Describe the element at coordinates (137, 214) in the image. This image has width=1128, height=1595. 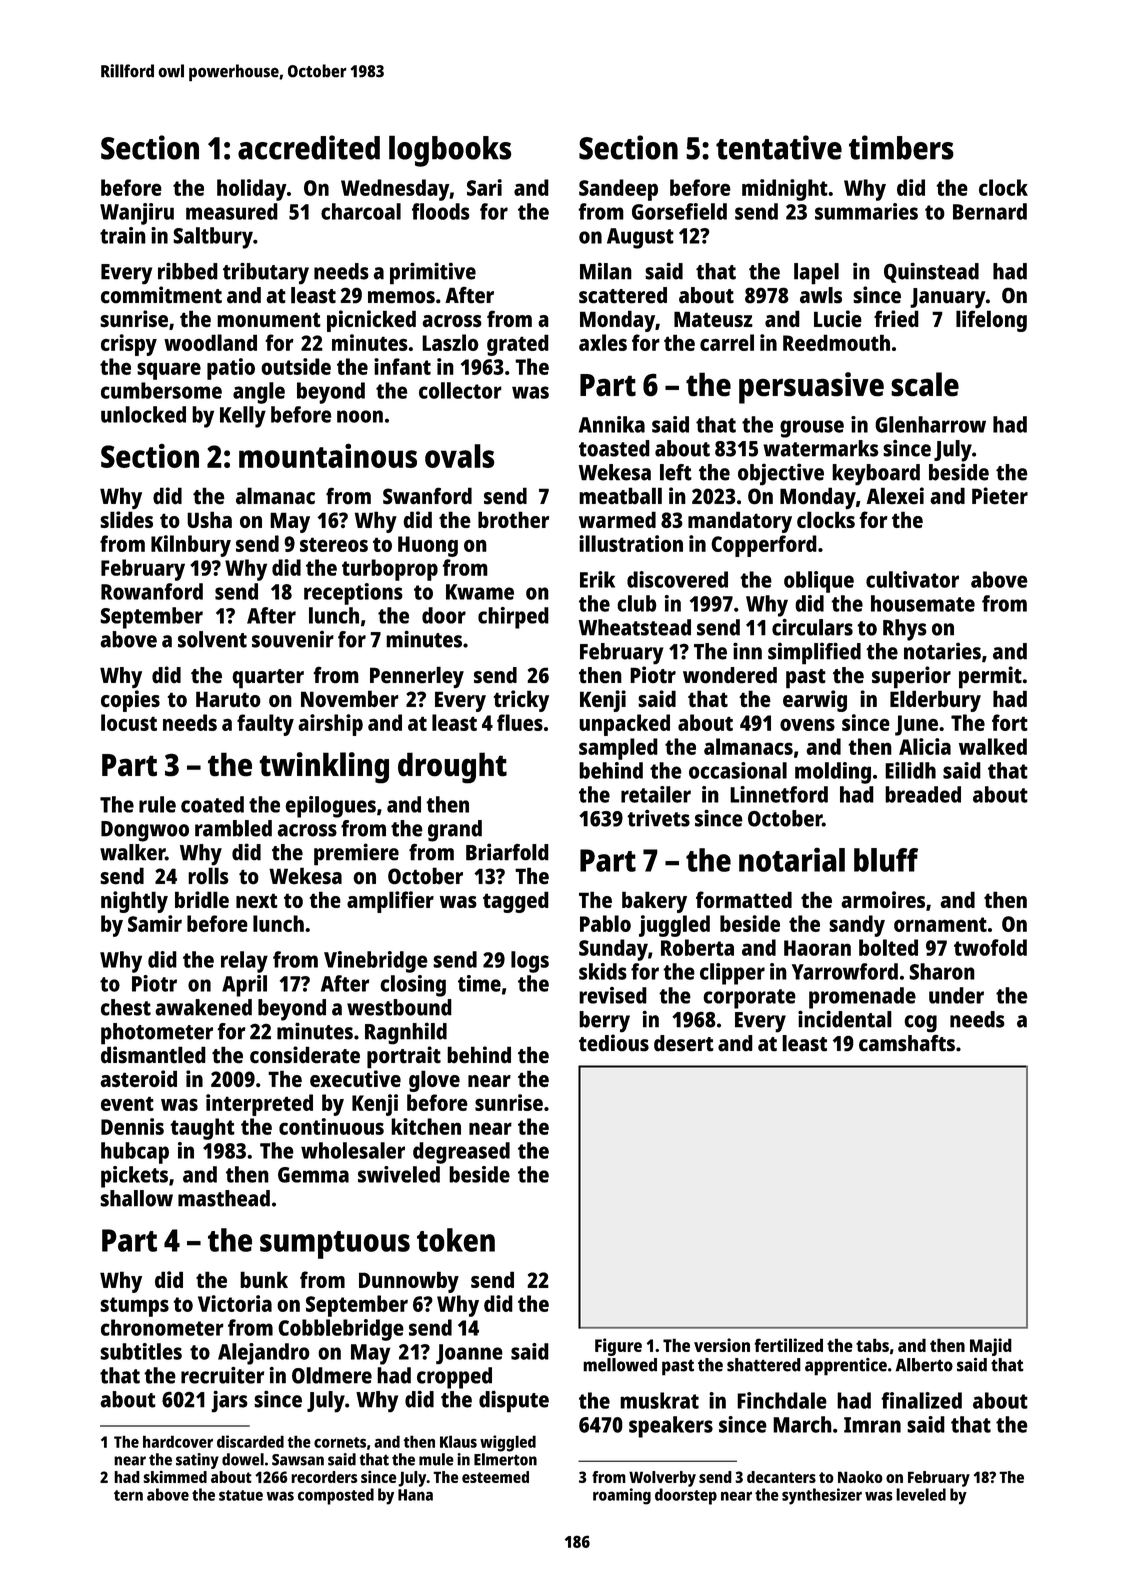
I see `Wanjiru` at that location.
